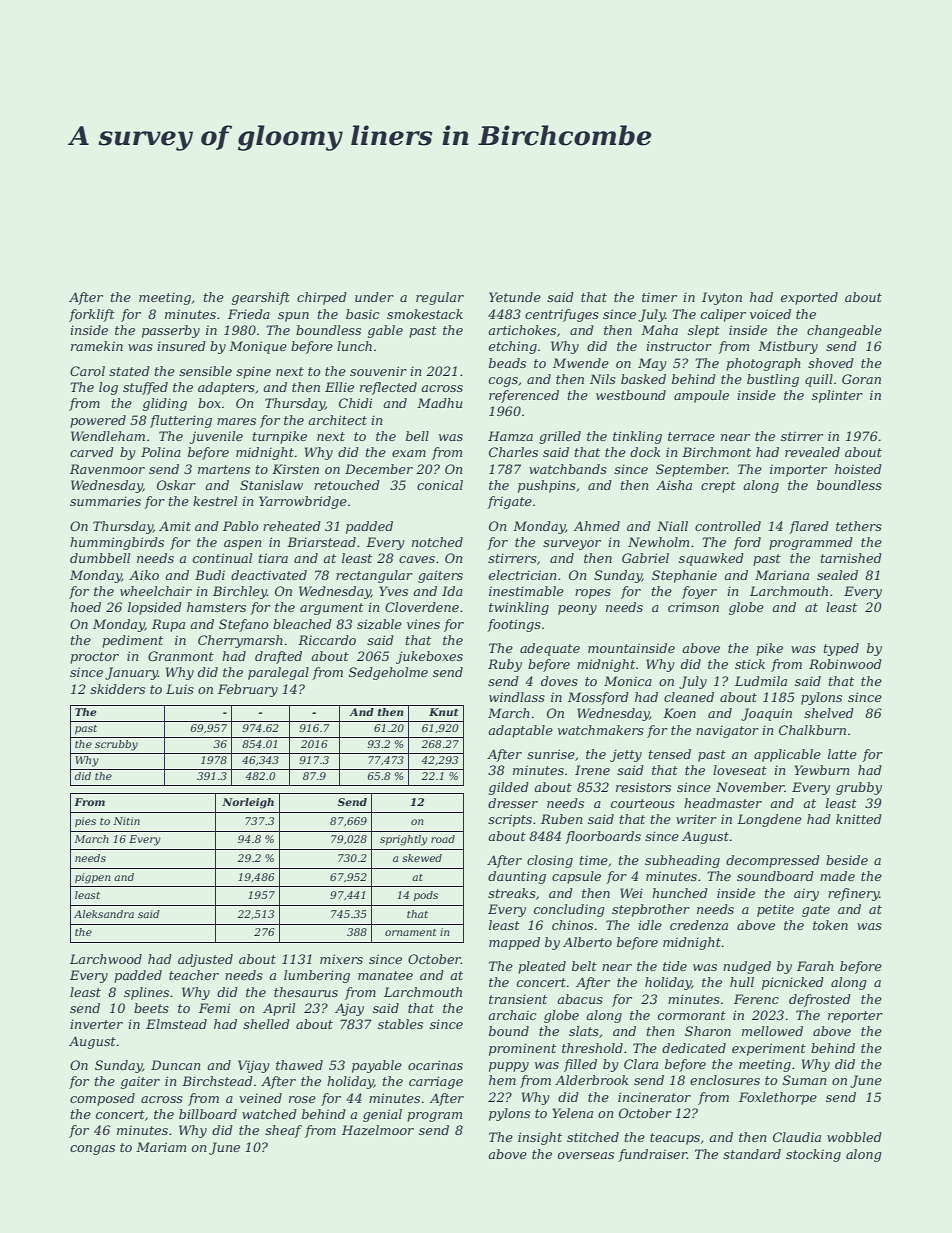  Describe the element at coordinates (92, 315) in the image. I see `forklift` at that location.
